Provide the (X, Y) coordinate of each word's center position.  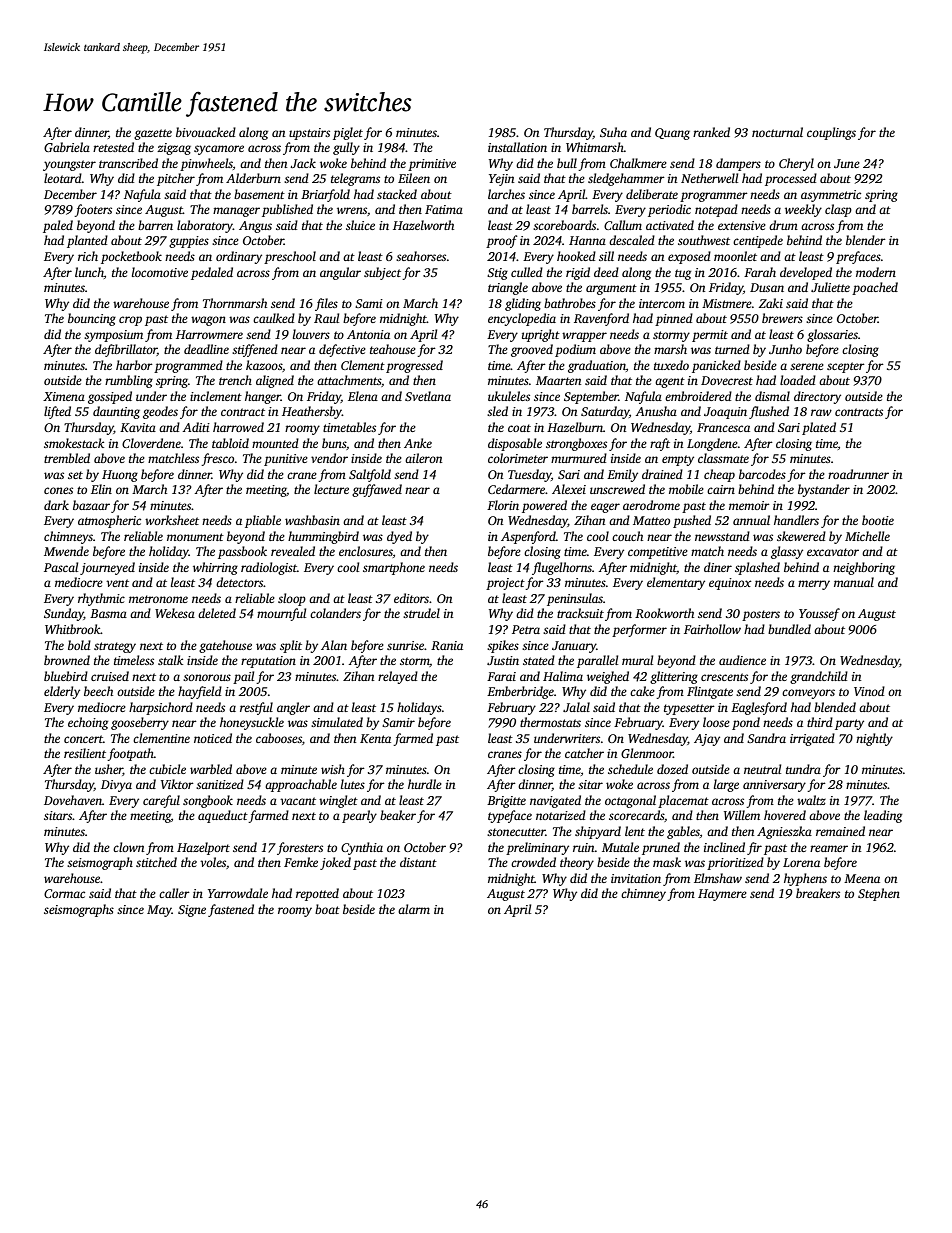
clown (128, 847)
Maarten (558, 380)
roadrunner (858, 474)
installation (517, 147)
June (847, 163)
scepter (846, 367)
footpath (130, 754)
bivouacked (206, 132)
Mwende (66, 551)
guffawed (377, 490)
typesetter (689, 709)
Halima (563, 676)
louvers (311, 334)
